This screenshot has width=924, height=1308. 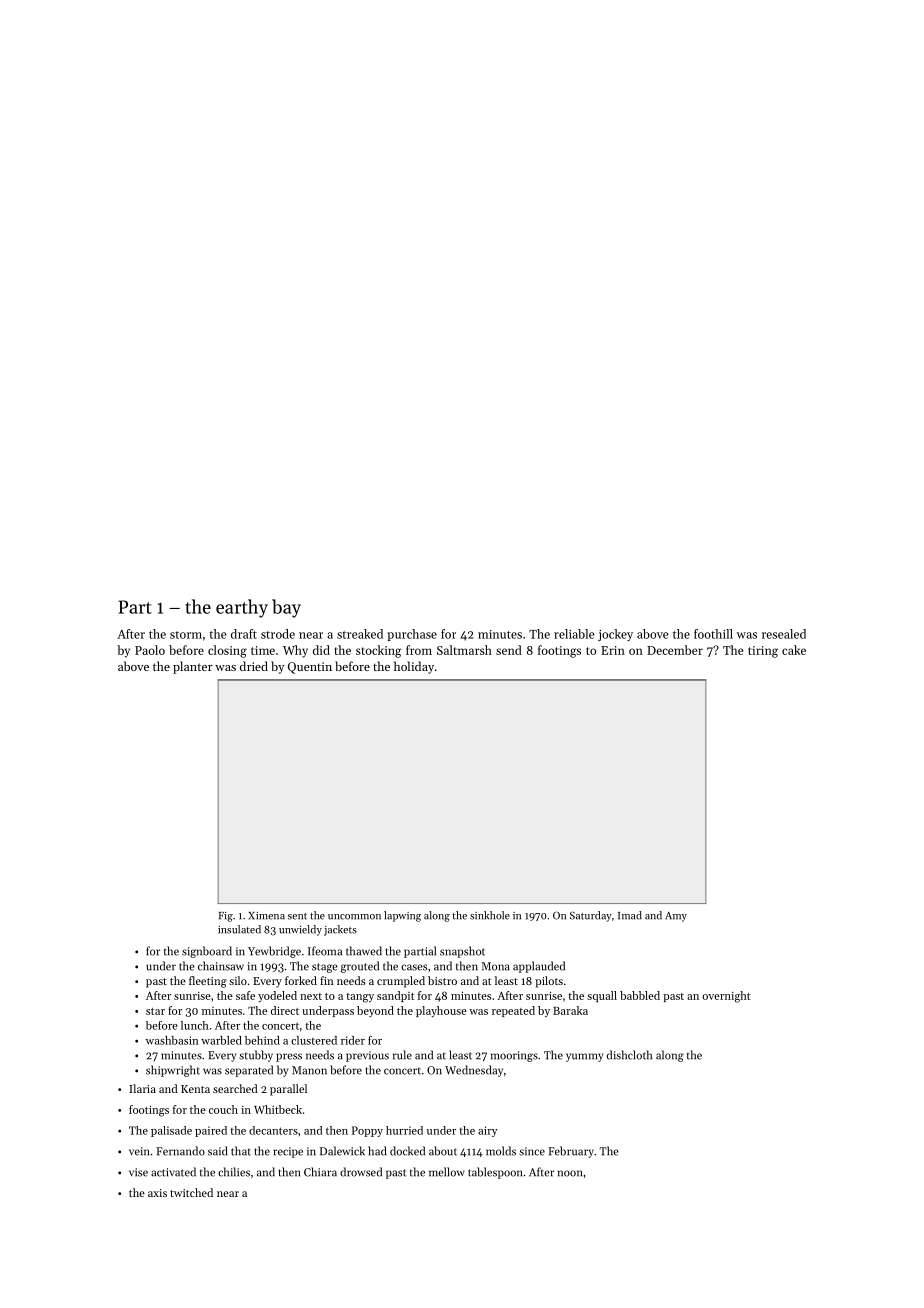 I want to click on planter, so click(x=193, y=667).
